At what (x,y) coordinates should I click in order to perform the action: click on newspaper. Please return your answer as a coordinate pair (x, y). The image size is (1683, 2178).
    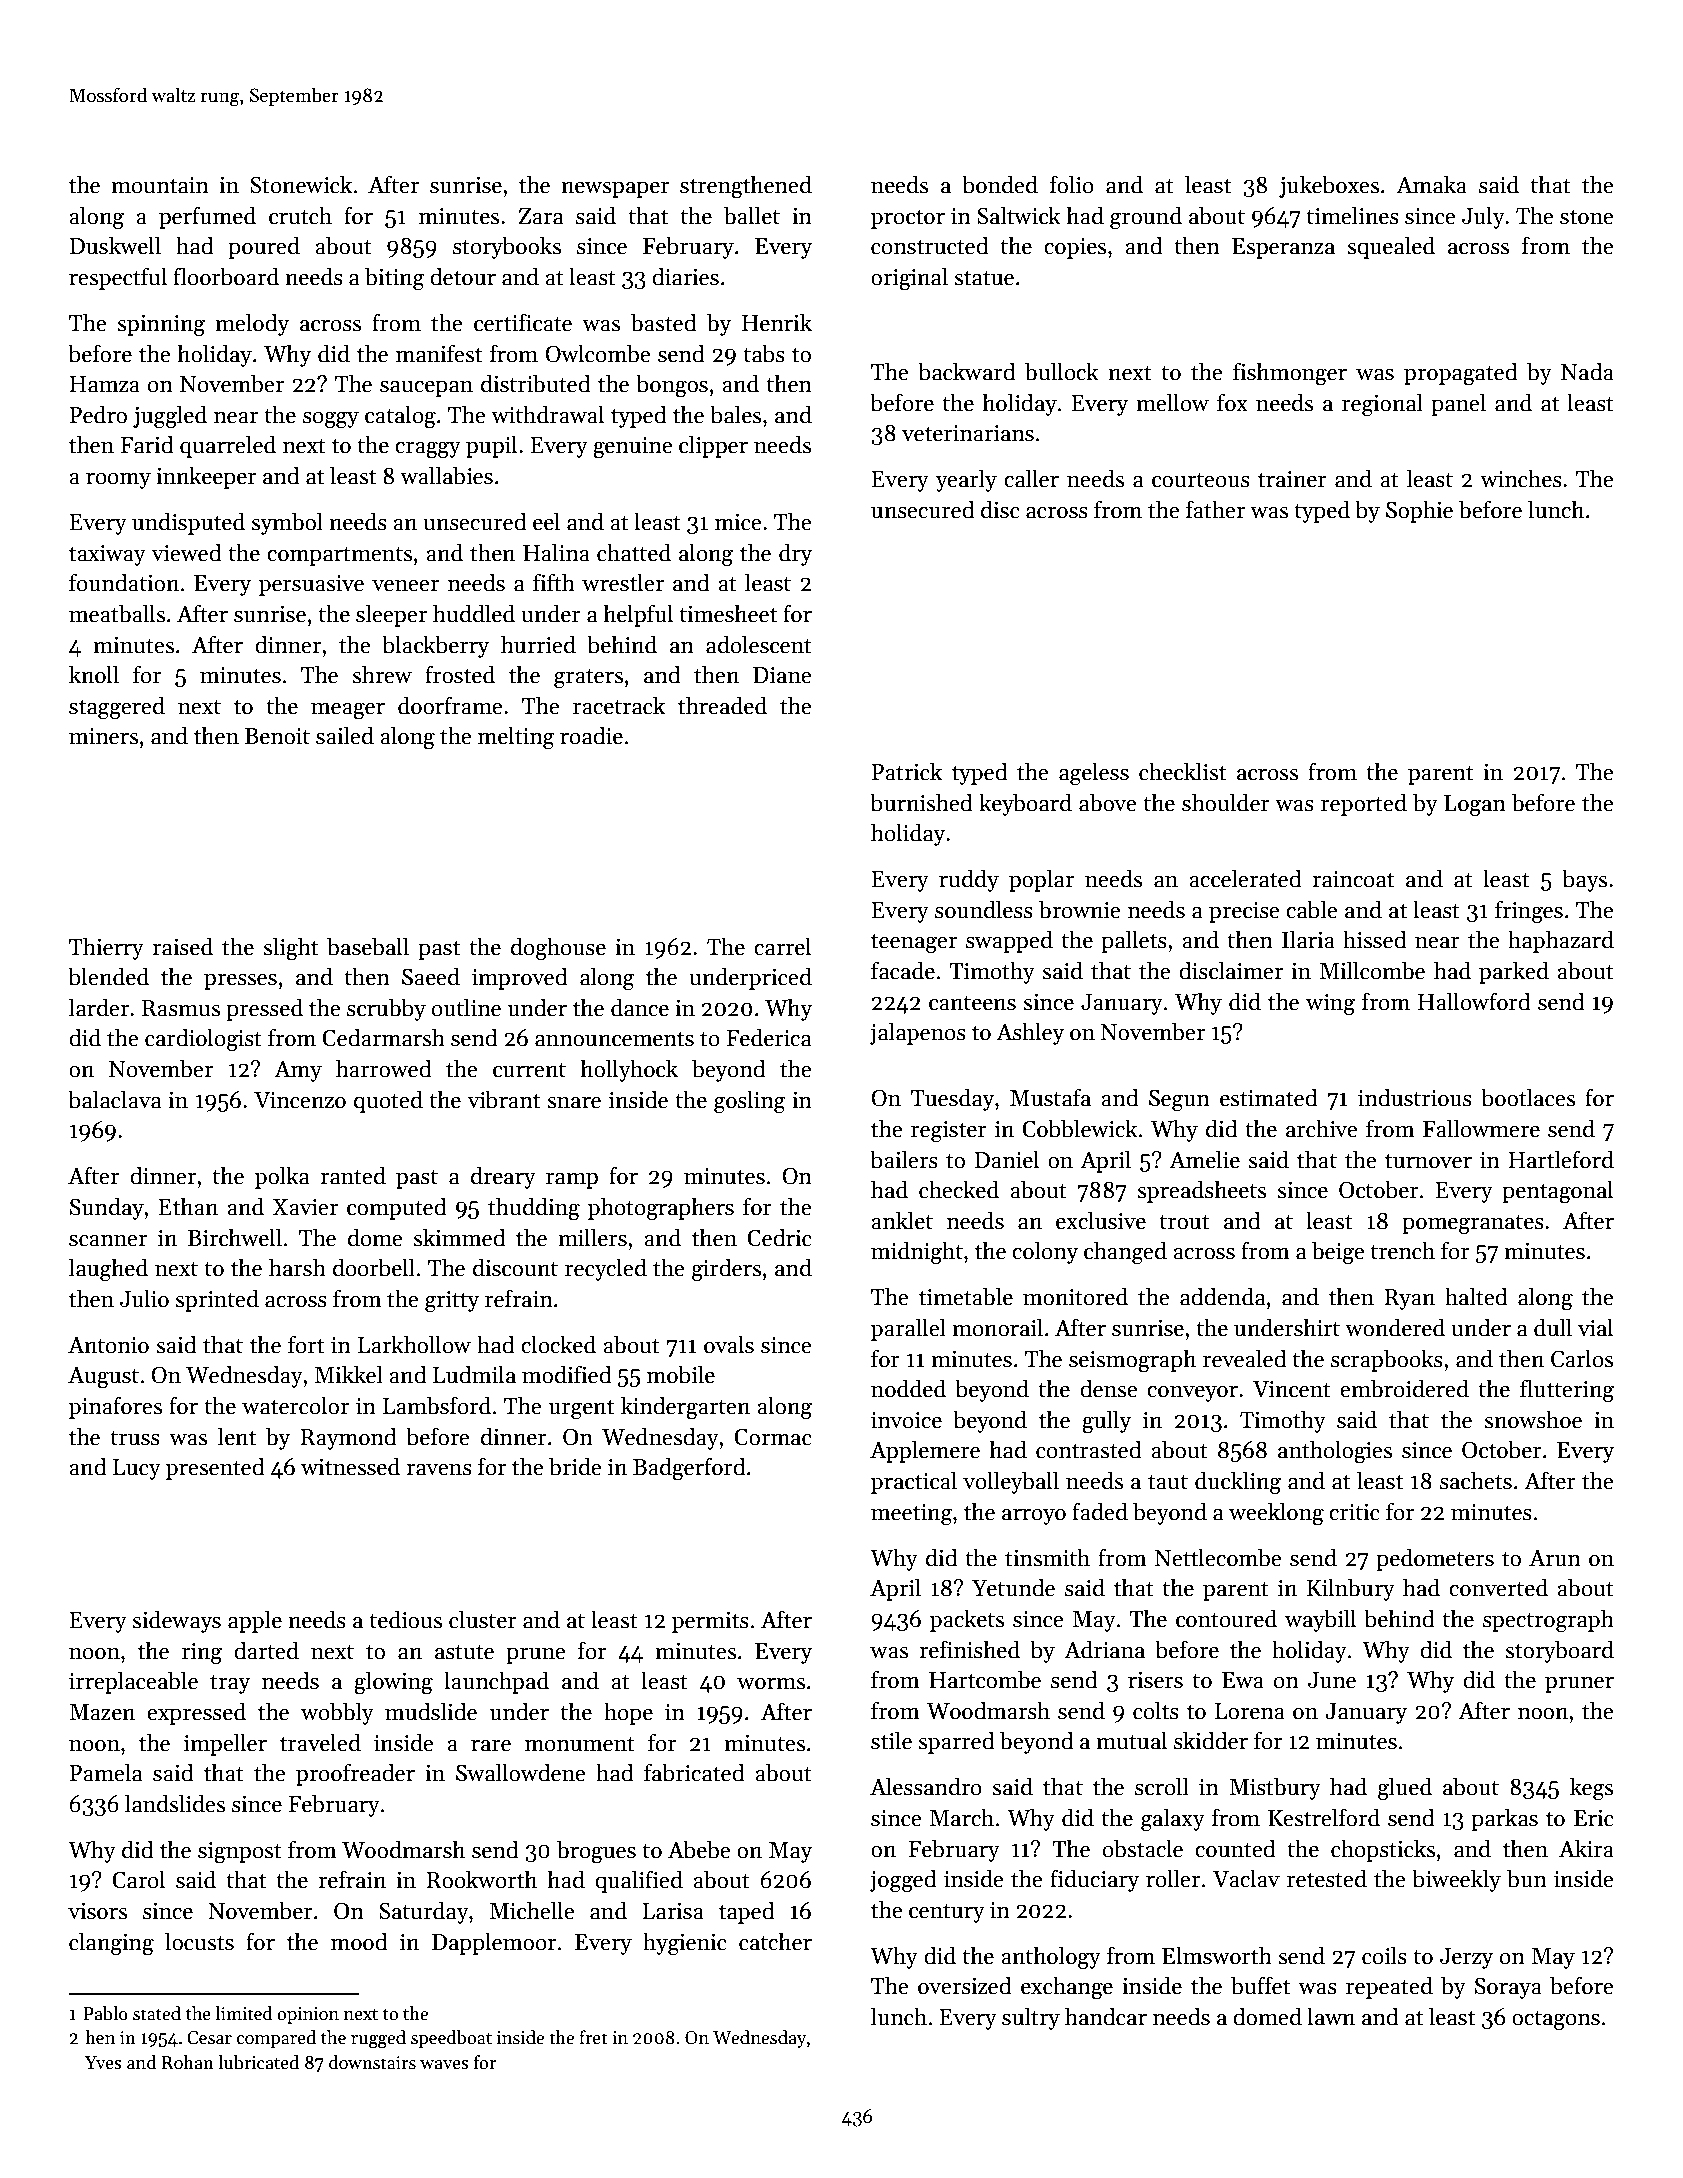
    Looking at the image, I should click on (615, 190).
